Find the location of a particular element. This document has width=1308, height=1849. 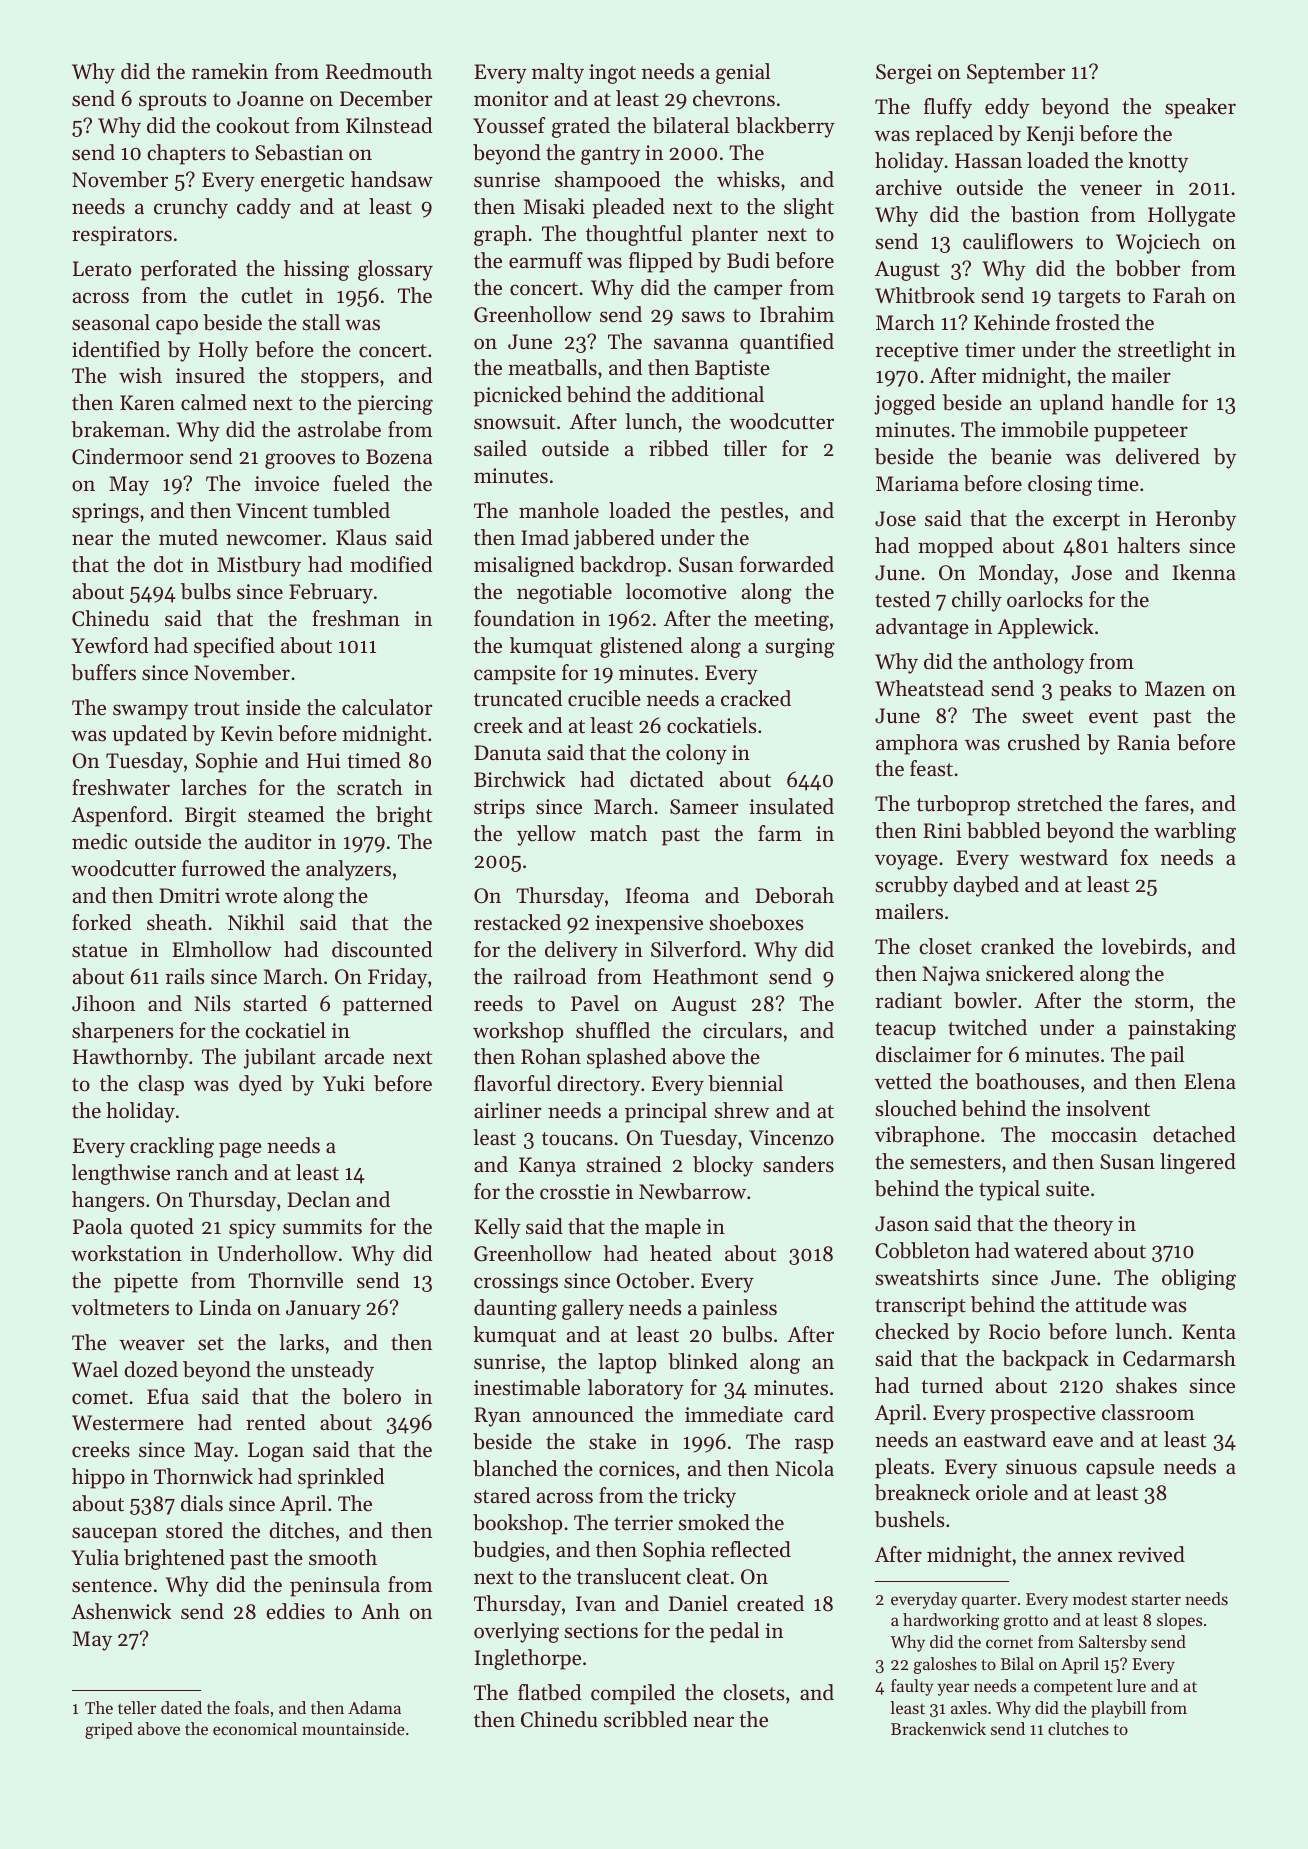

page is located at coordinates (240, 1150).
